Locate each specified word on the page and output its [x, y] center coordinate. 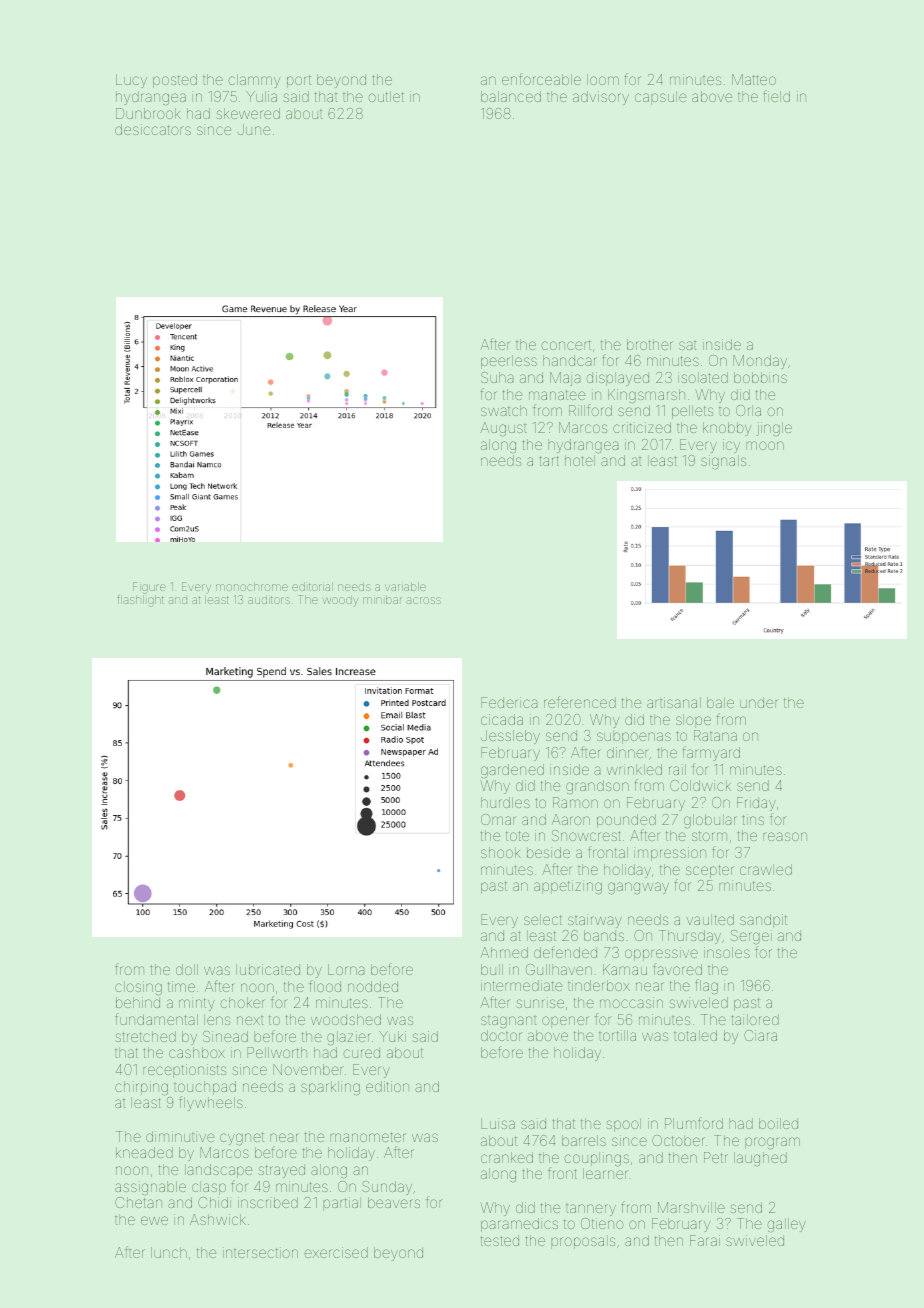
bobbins [760, 377]
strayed [281, 1171]
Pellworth [277, 1052]
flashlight [140, 601]
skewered [248, 113]
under [759, 702]
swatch [504, 410]
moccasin [631, 1002]
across [423, 600]
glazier [349, 1038]
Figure [149, 588]
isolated [703, 377]
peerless [509, 362]
